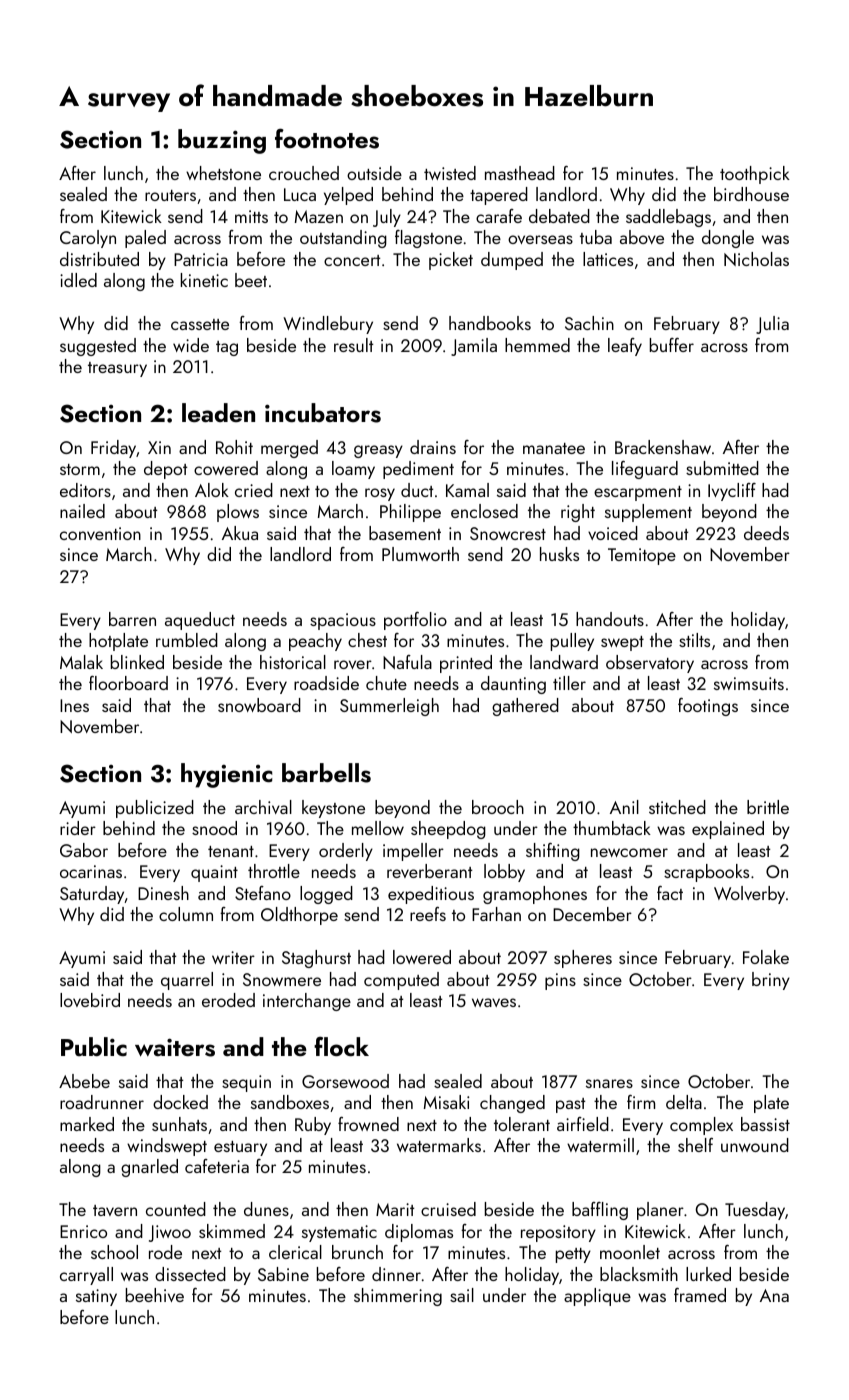 Image resolution: width=849 pixels, height=1400 pixels. What do you see at coordinates (755, 175) in the screenshot?
I see `toothpick` at bounding box center [755, 175].
